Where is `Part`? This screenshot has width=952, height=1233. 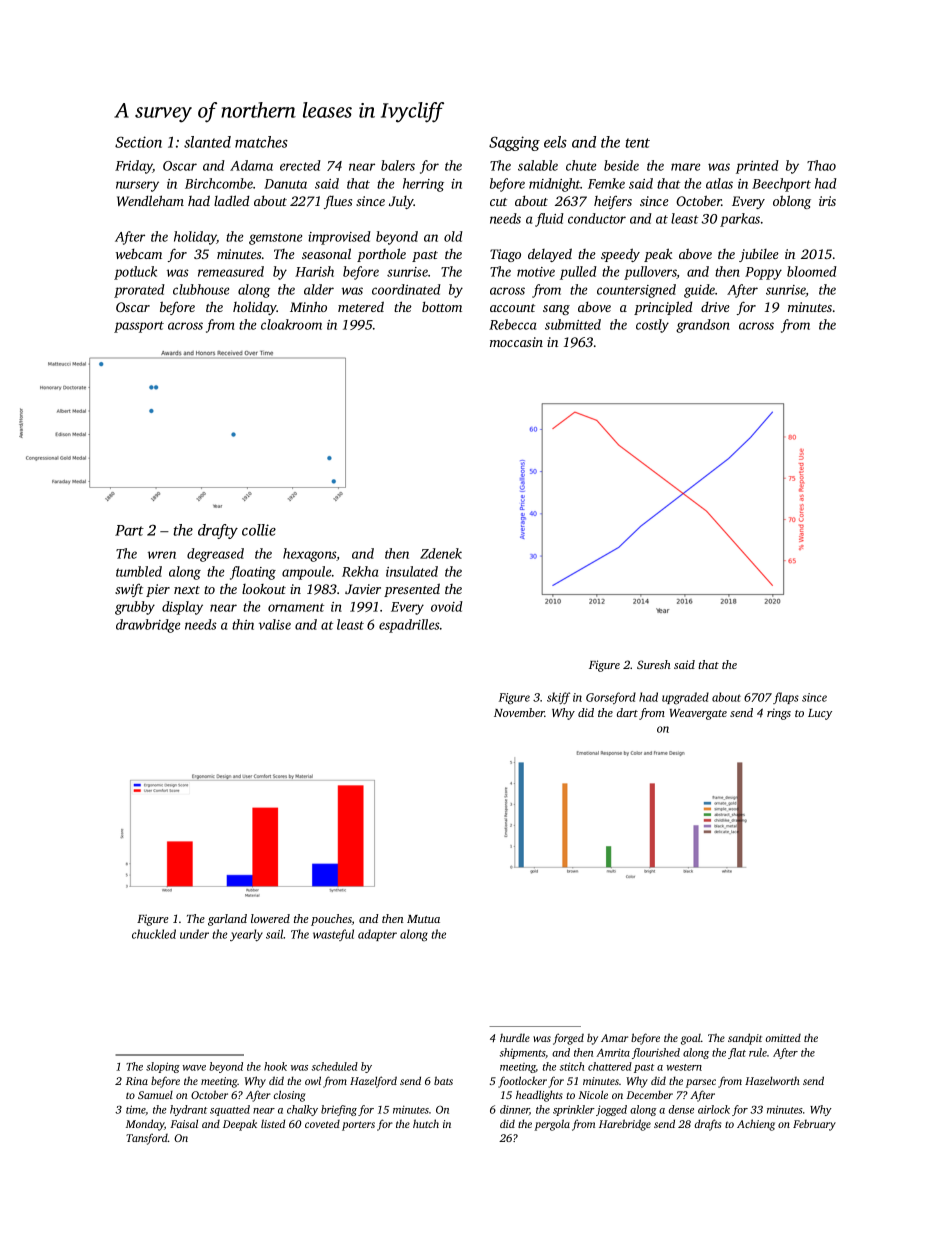 Part is located at coordinates (129, 530).
